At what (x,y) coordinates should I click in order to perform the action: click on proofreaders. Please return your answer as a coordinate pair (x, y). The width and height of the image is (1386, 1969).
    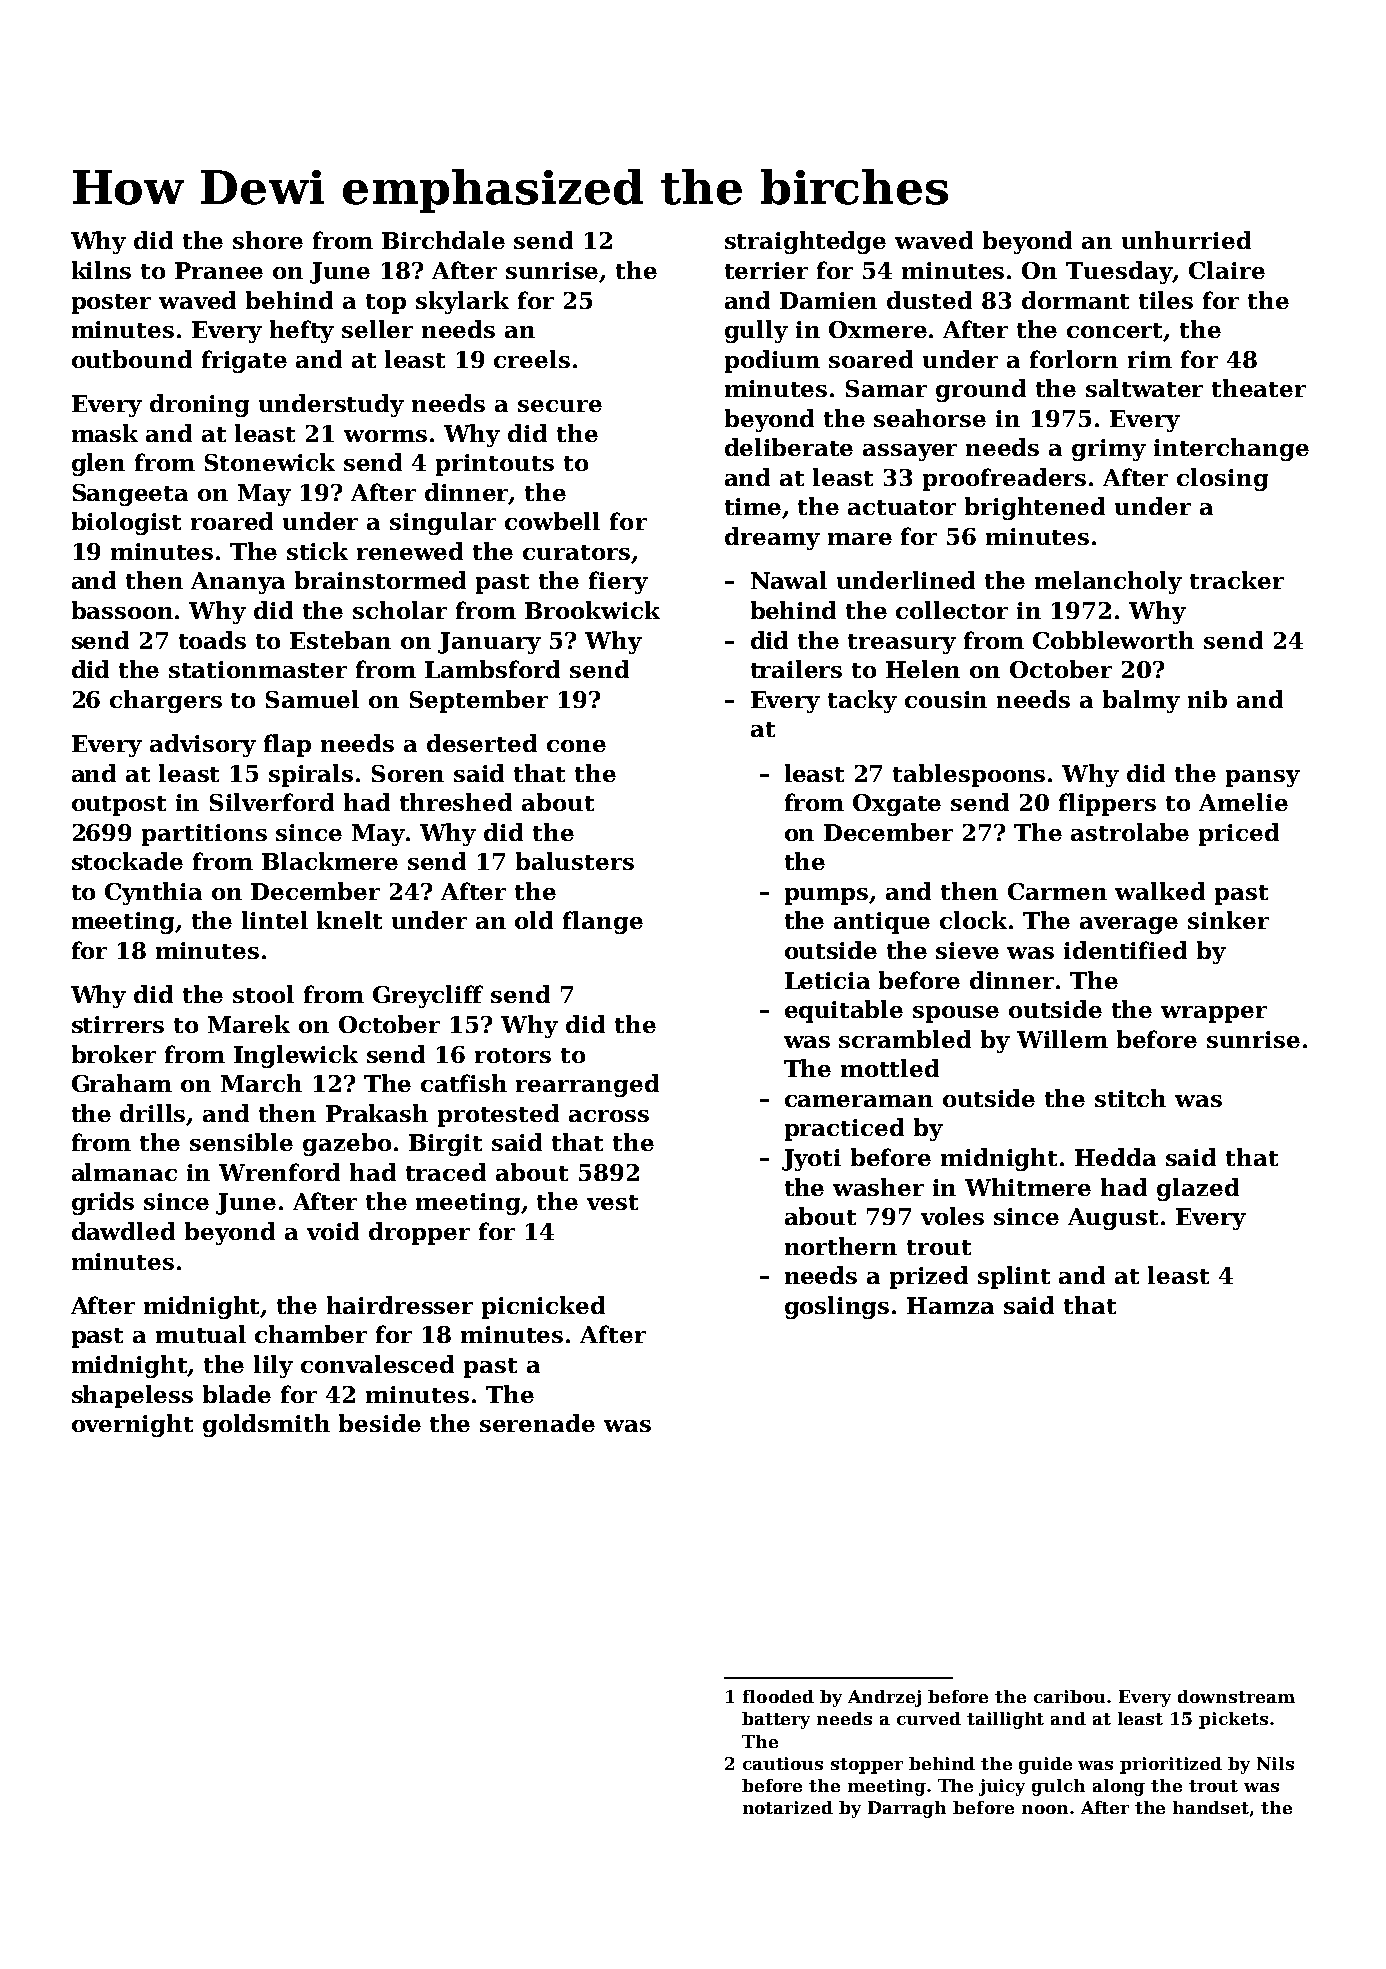
    Looking at the image, I should click on (1004, 479).
